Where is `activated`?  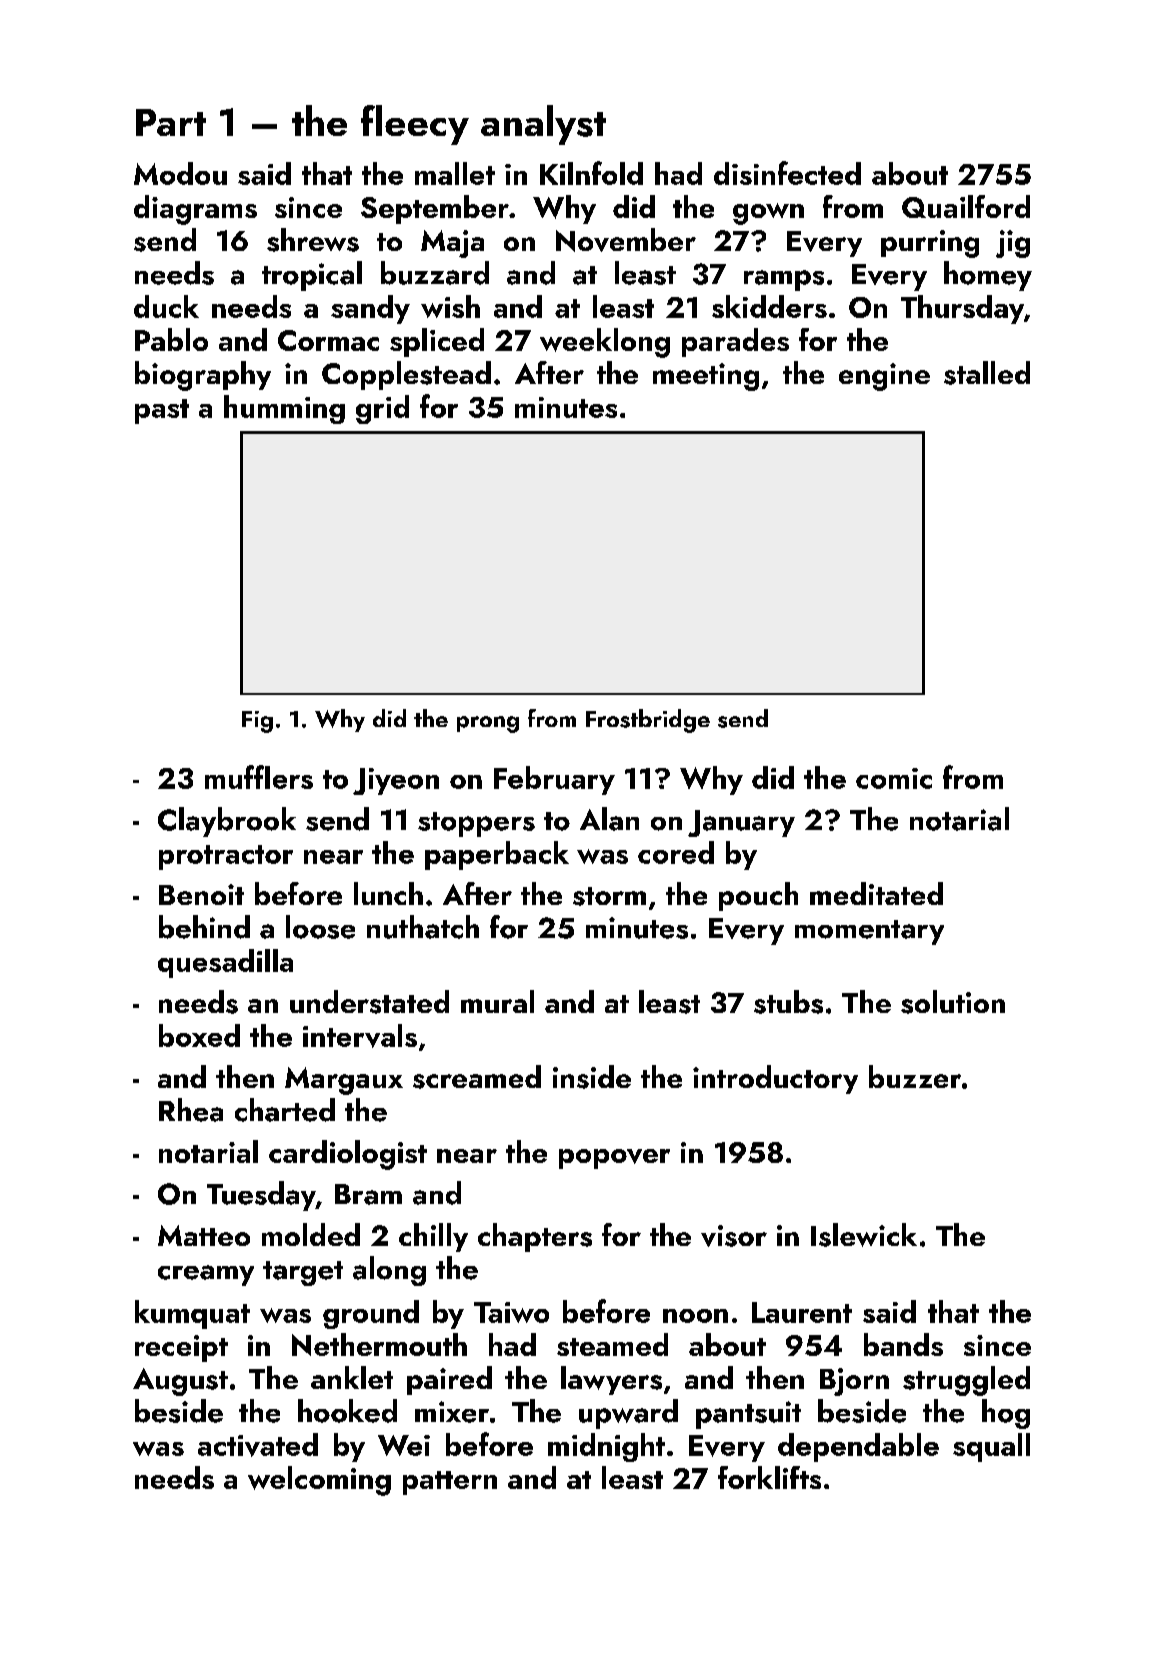
activated is located at coordinates (258, 1445).
